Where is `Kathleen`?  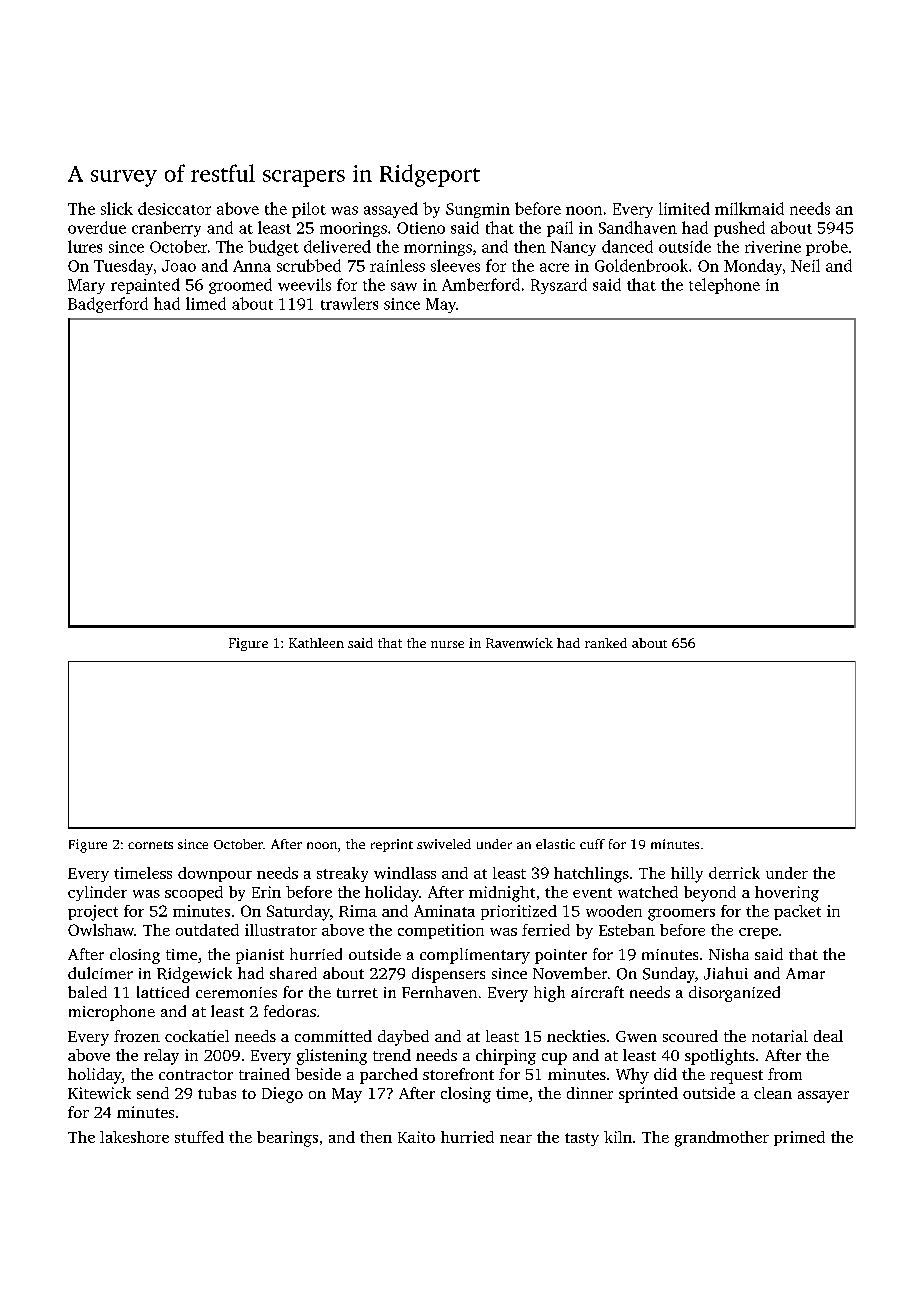
Kathleen is located at coordinates (316, 643).
